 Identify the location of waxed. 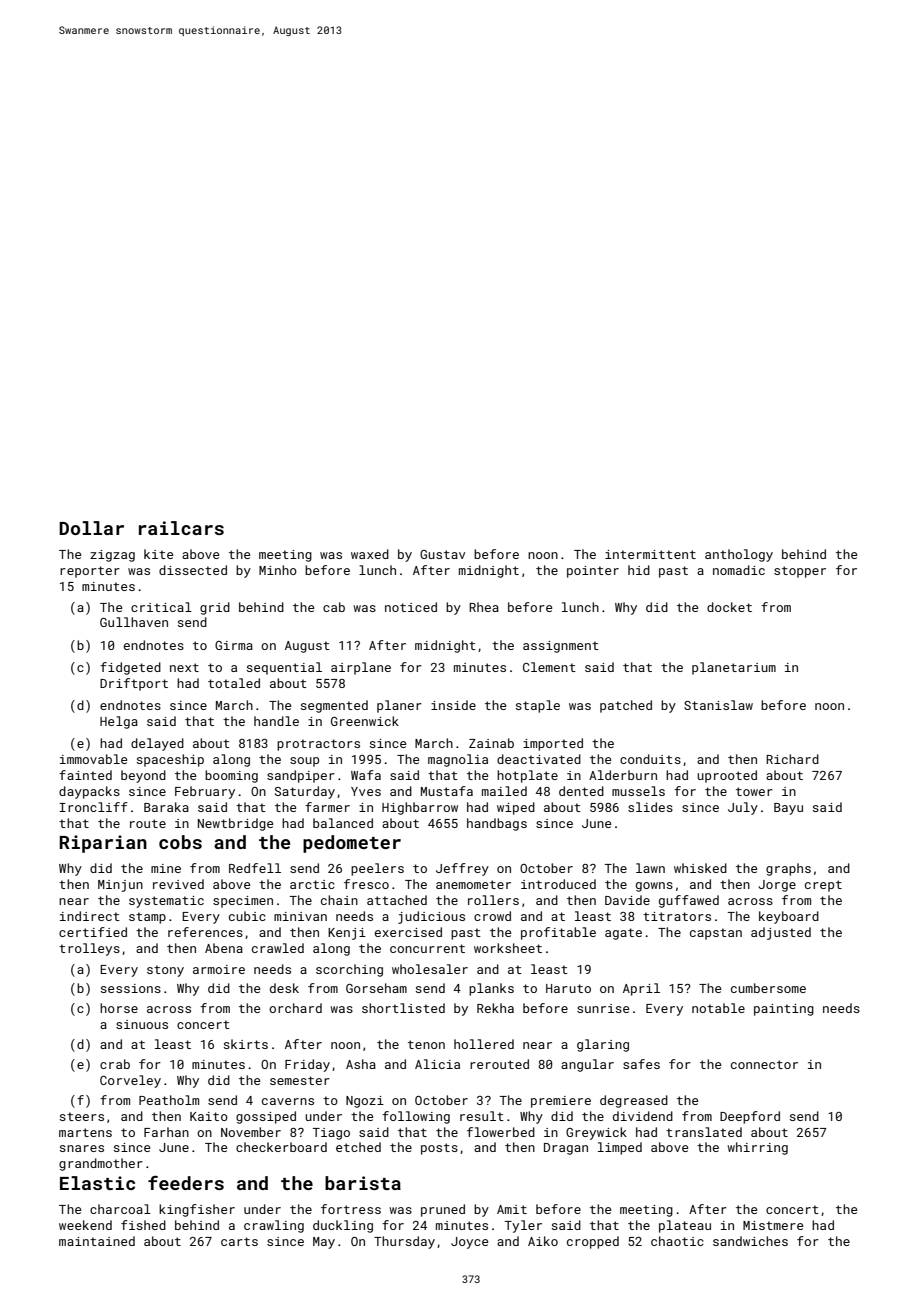
(370, 554).
